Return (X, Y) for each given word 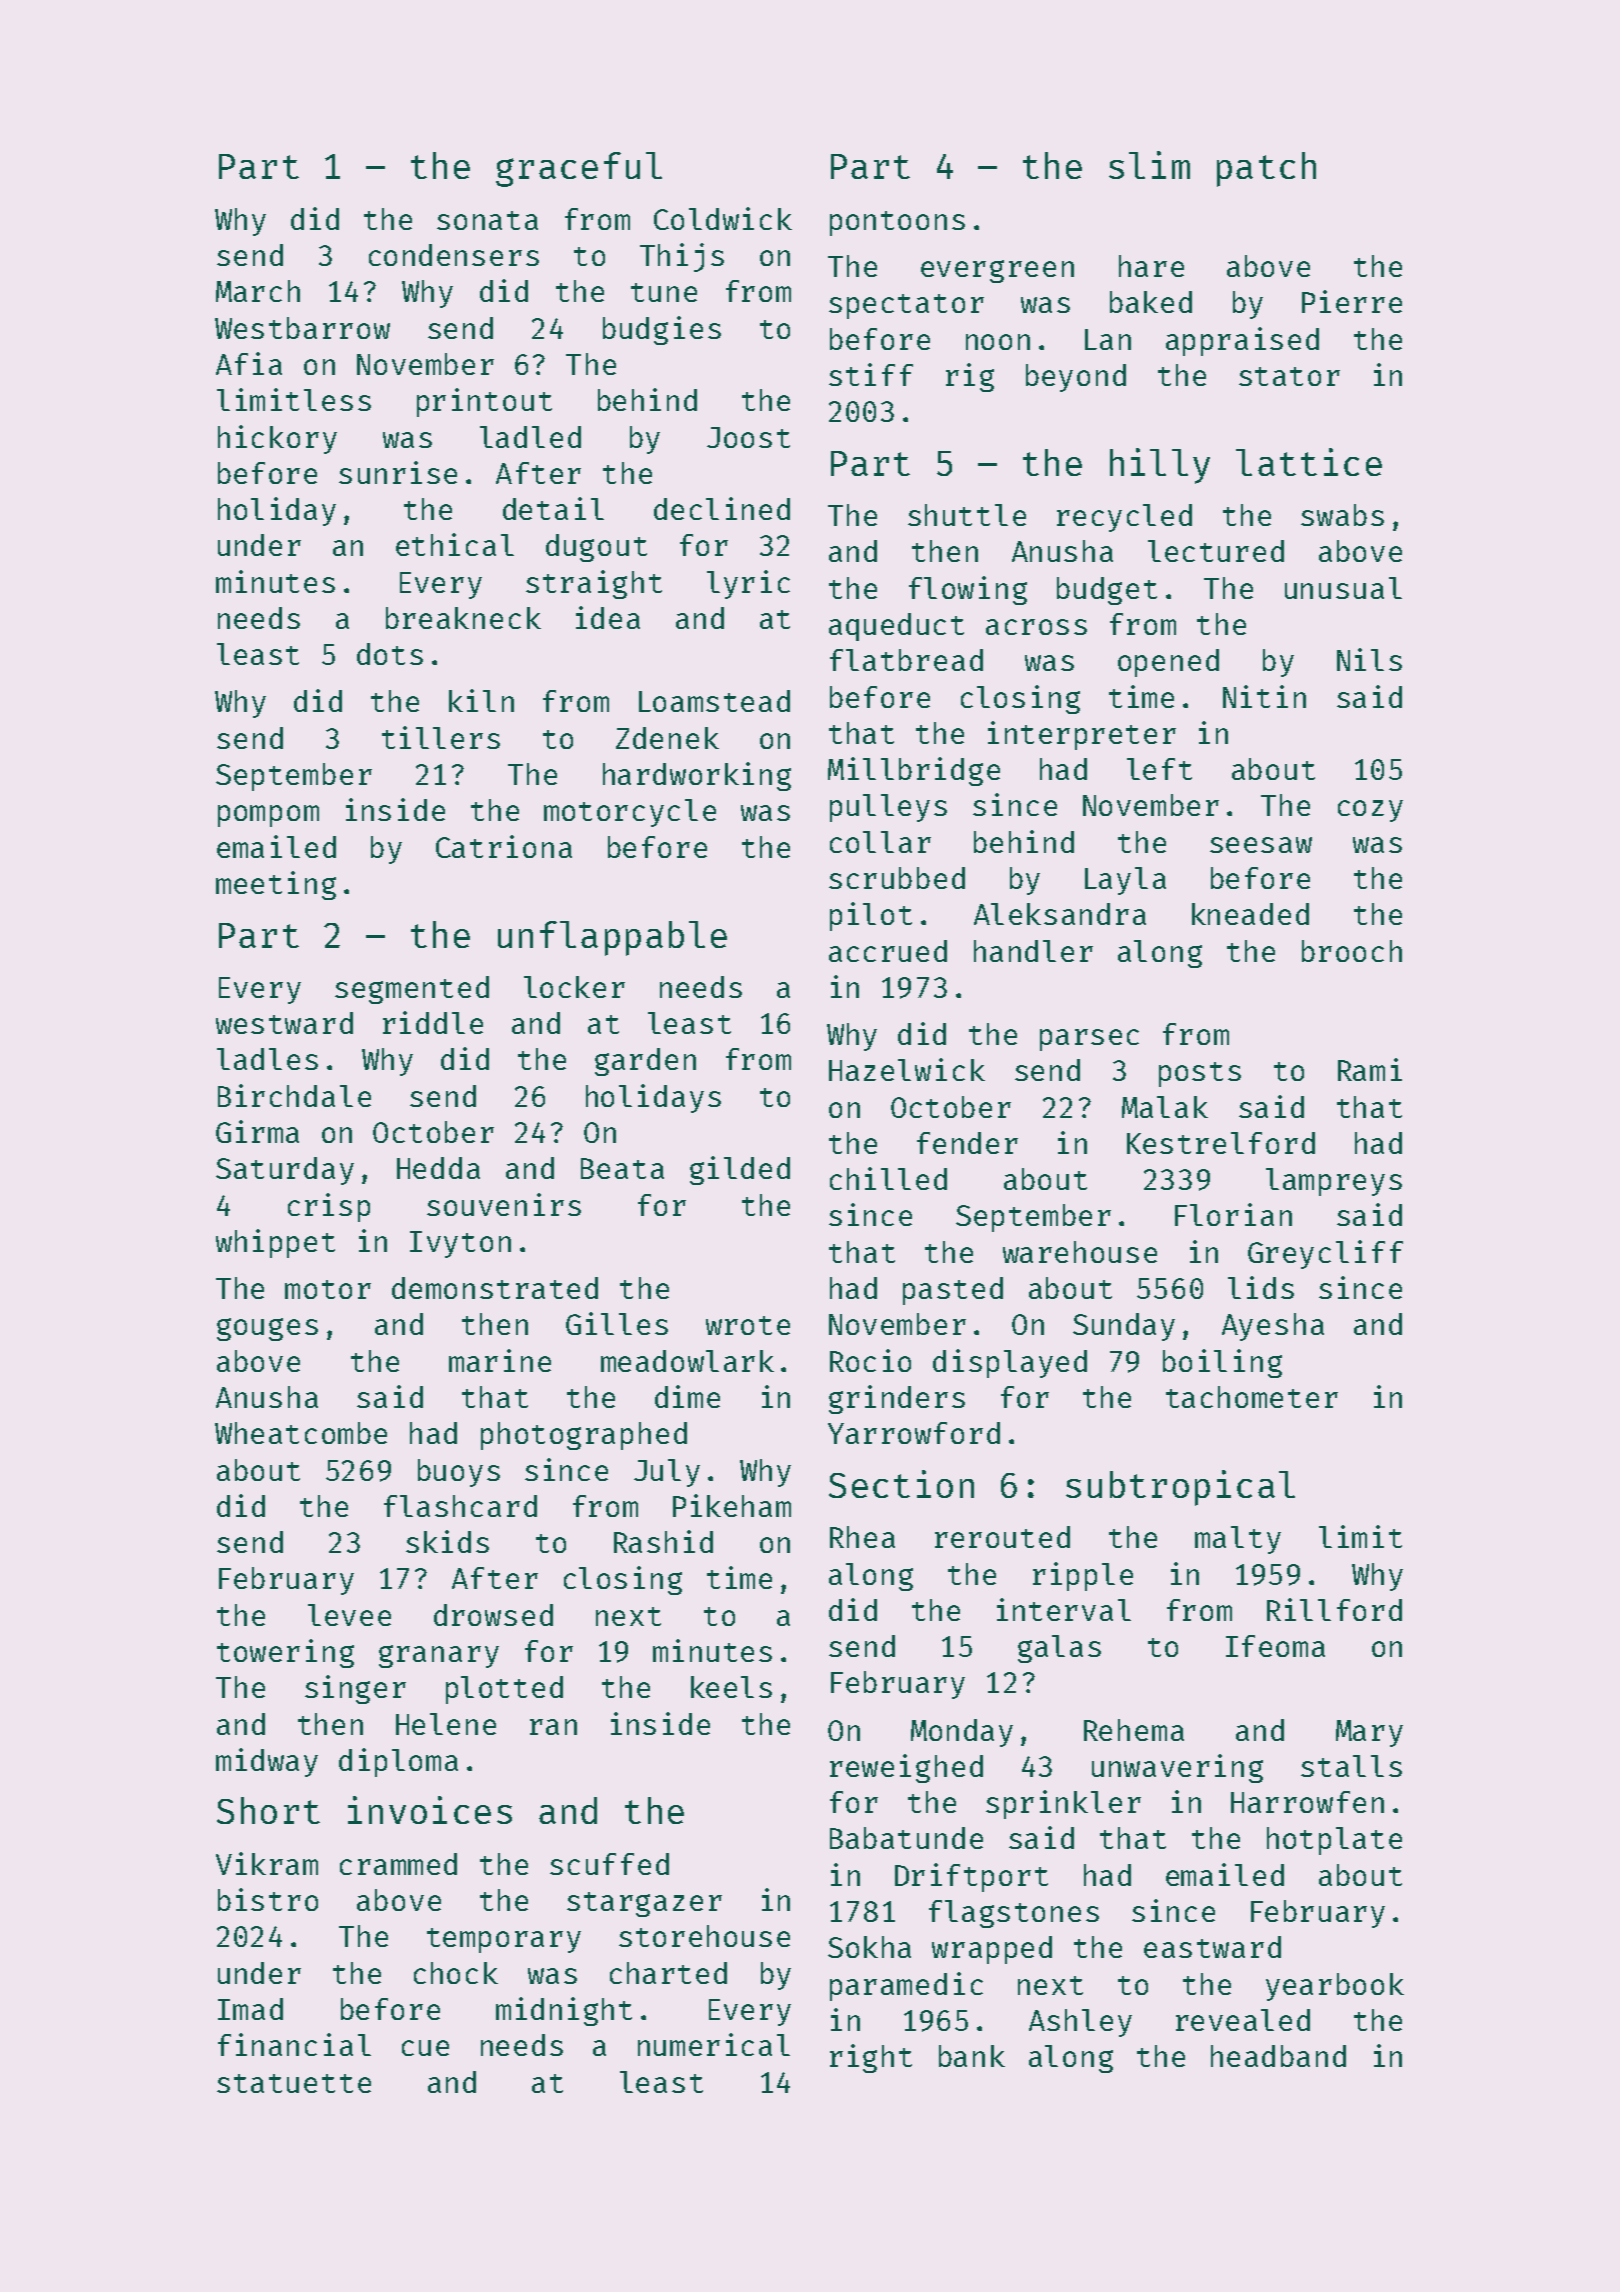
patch (1266, 169)
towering (285, 1653)
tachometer (1252, 1397)
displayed (1010, 1363)
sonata (487, 220)
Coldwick (723, 218)
